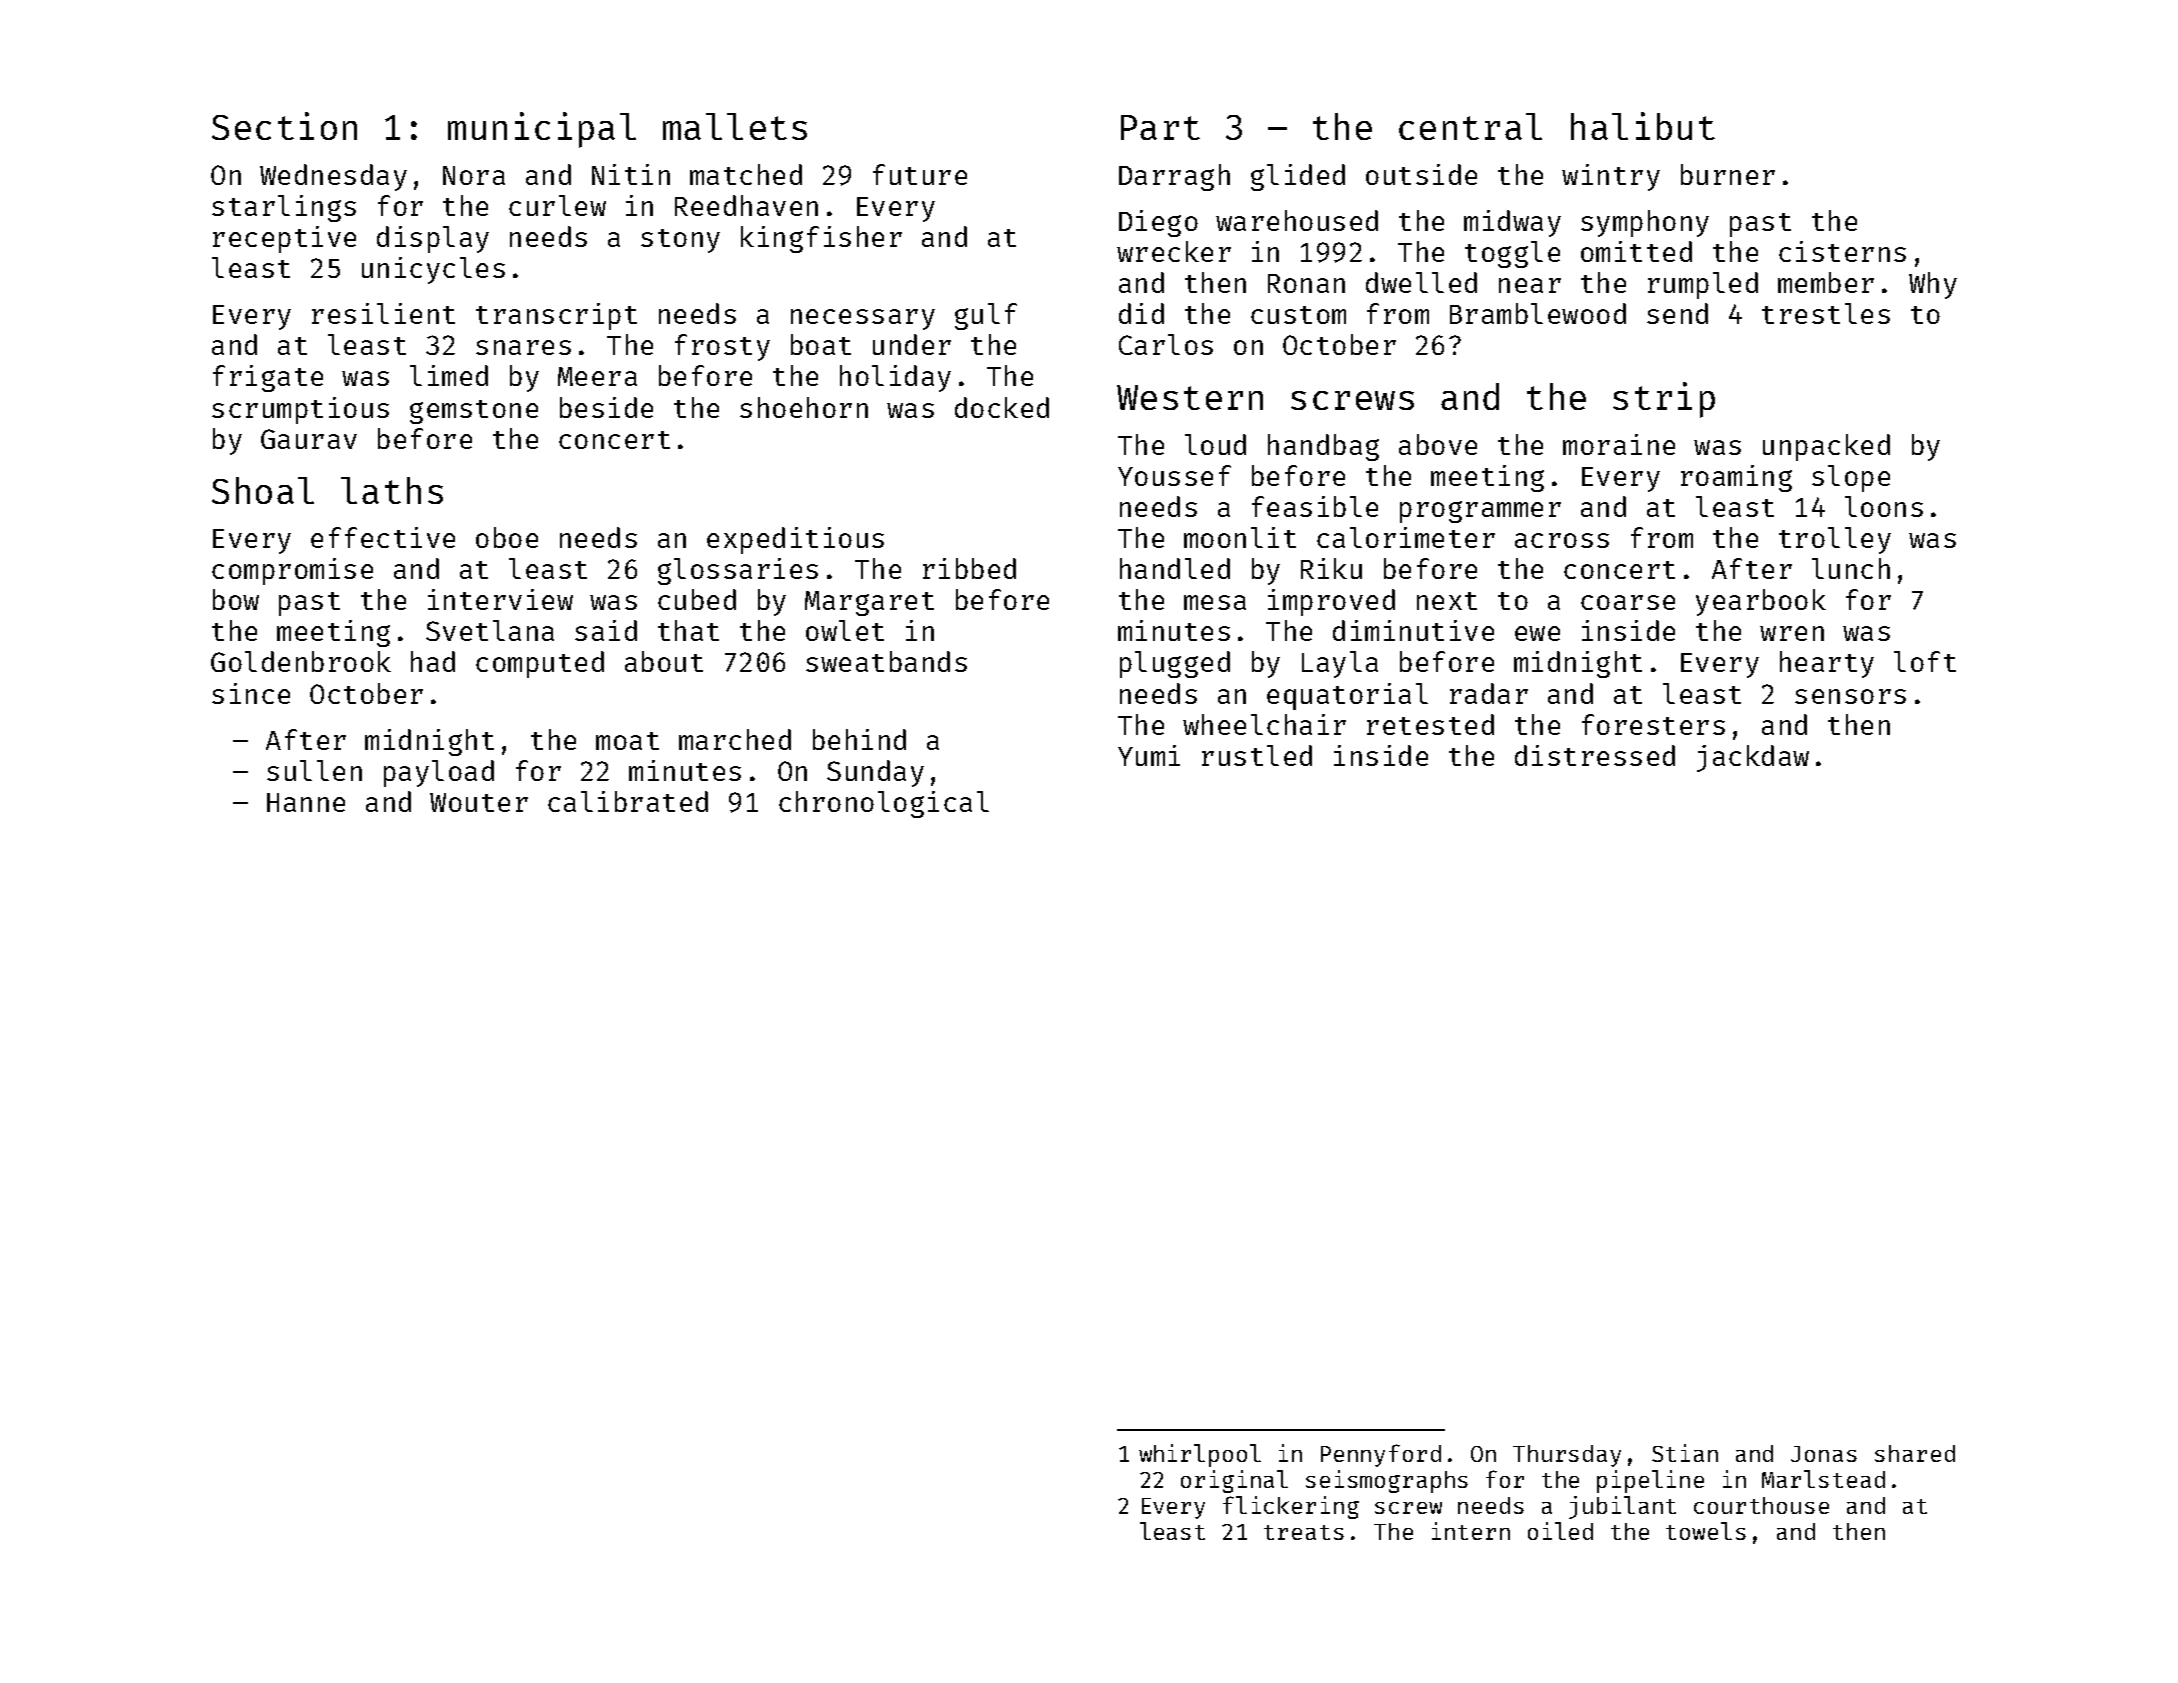 Image resolution: width=2178 pixels, height=1683 pixels. Describe the element at coordinates (628, 801) in the screenshot. I see `calibrated` at that location.
